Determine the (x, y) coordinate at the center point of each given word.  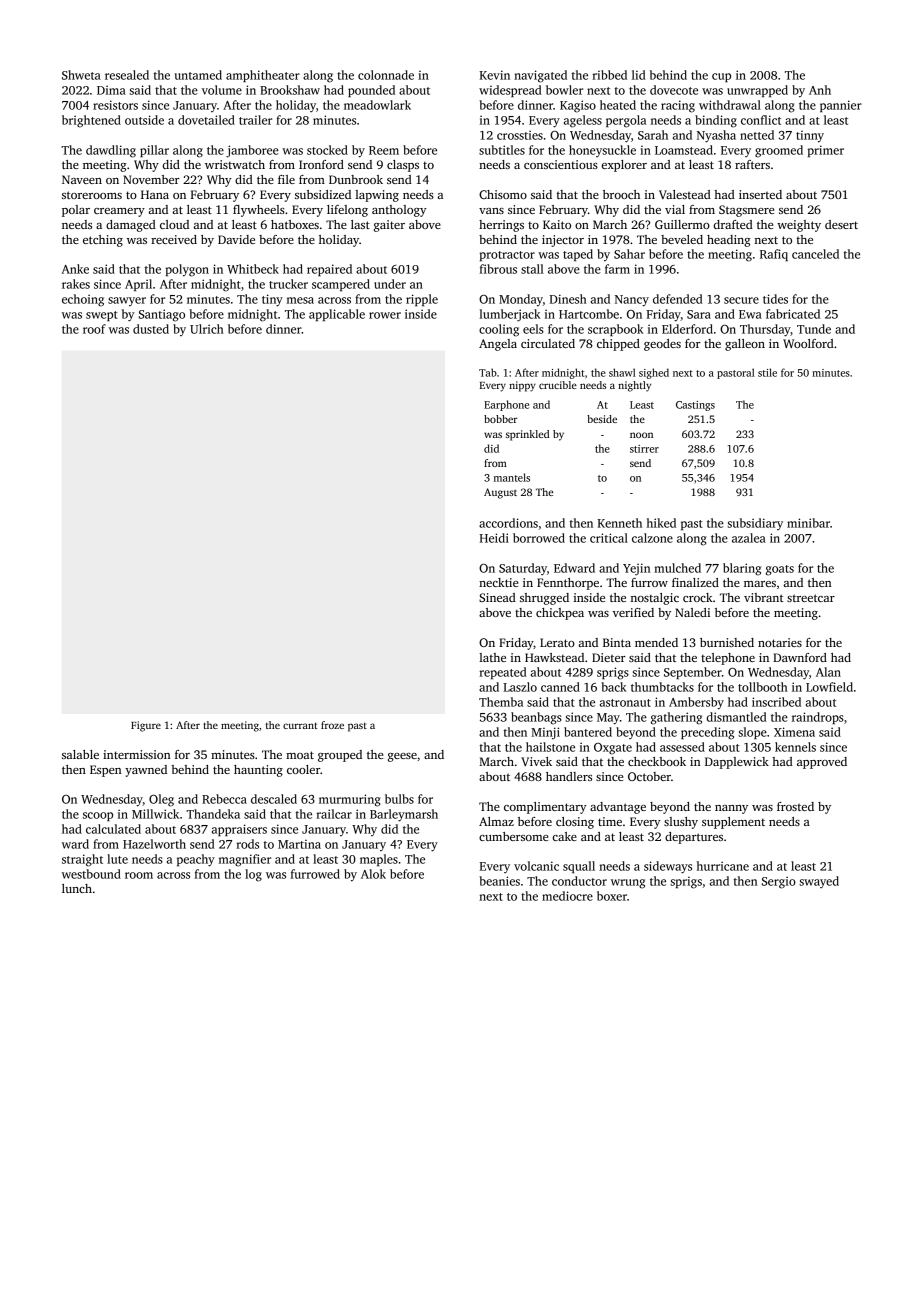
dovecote (674, 90)
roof (94, 329)
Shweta (81, 75)
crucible (558, 385)
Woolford (808, 343)
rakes (76, 284)
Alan (828, 672)
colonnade (386, 75)
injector (563, 241)
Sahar (629, 254)
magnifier (245, 860)
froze (332, 725)
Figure (146, 726)
